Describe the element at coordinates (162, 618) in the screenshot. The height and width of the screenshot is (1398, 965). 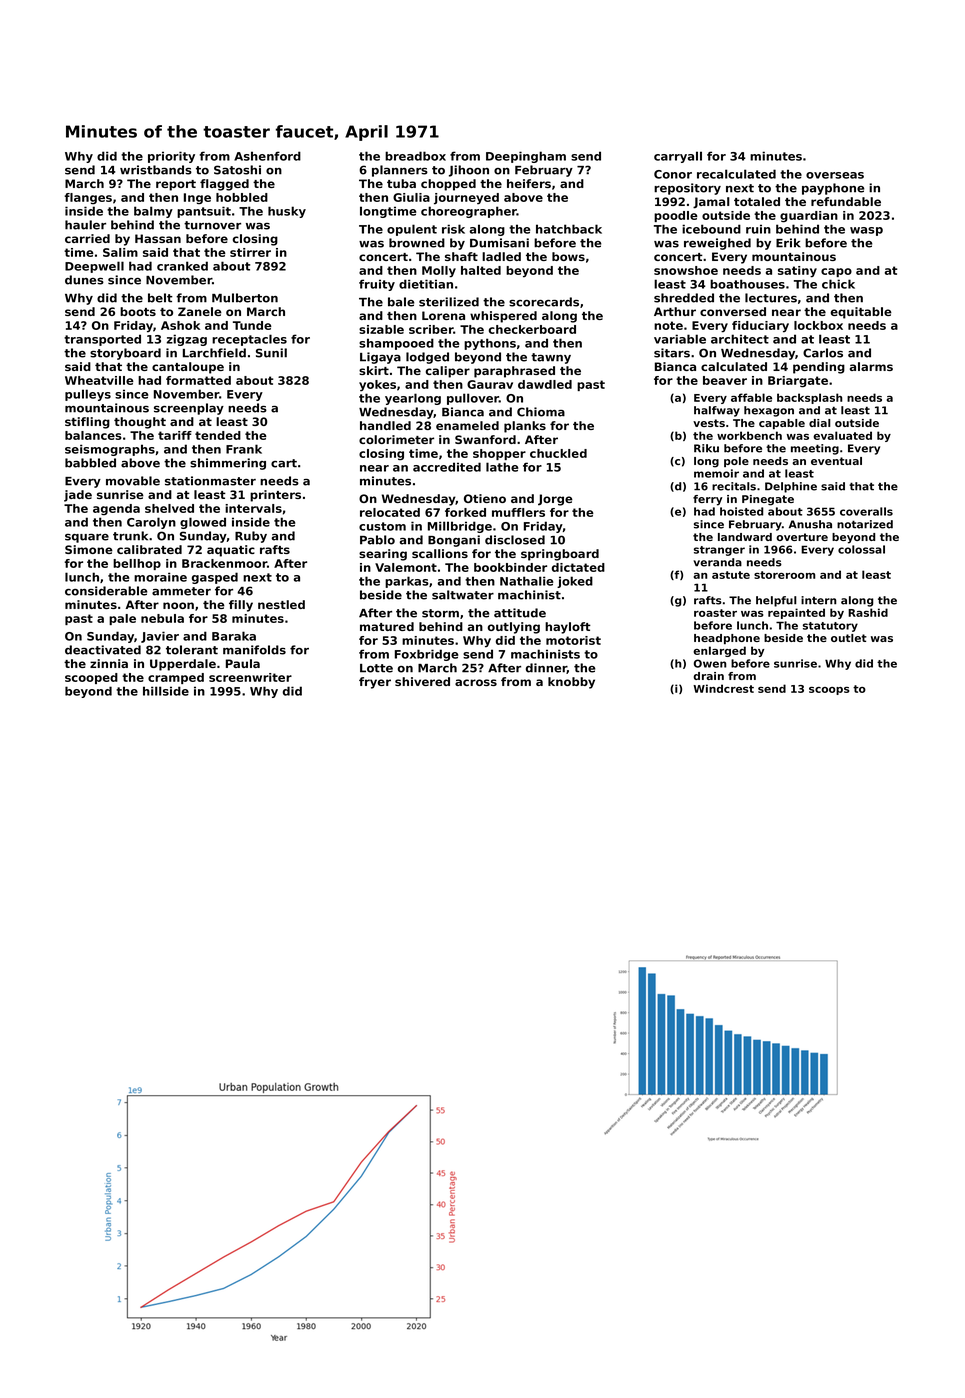
I see `nebula` at that location.
